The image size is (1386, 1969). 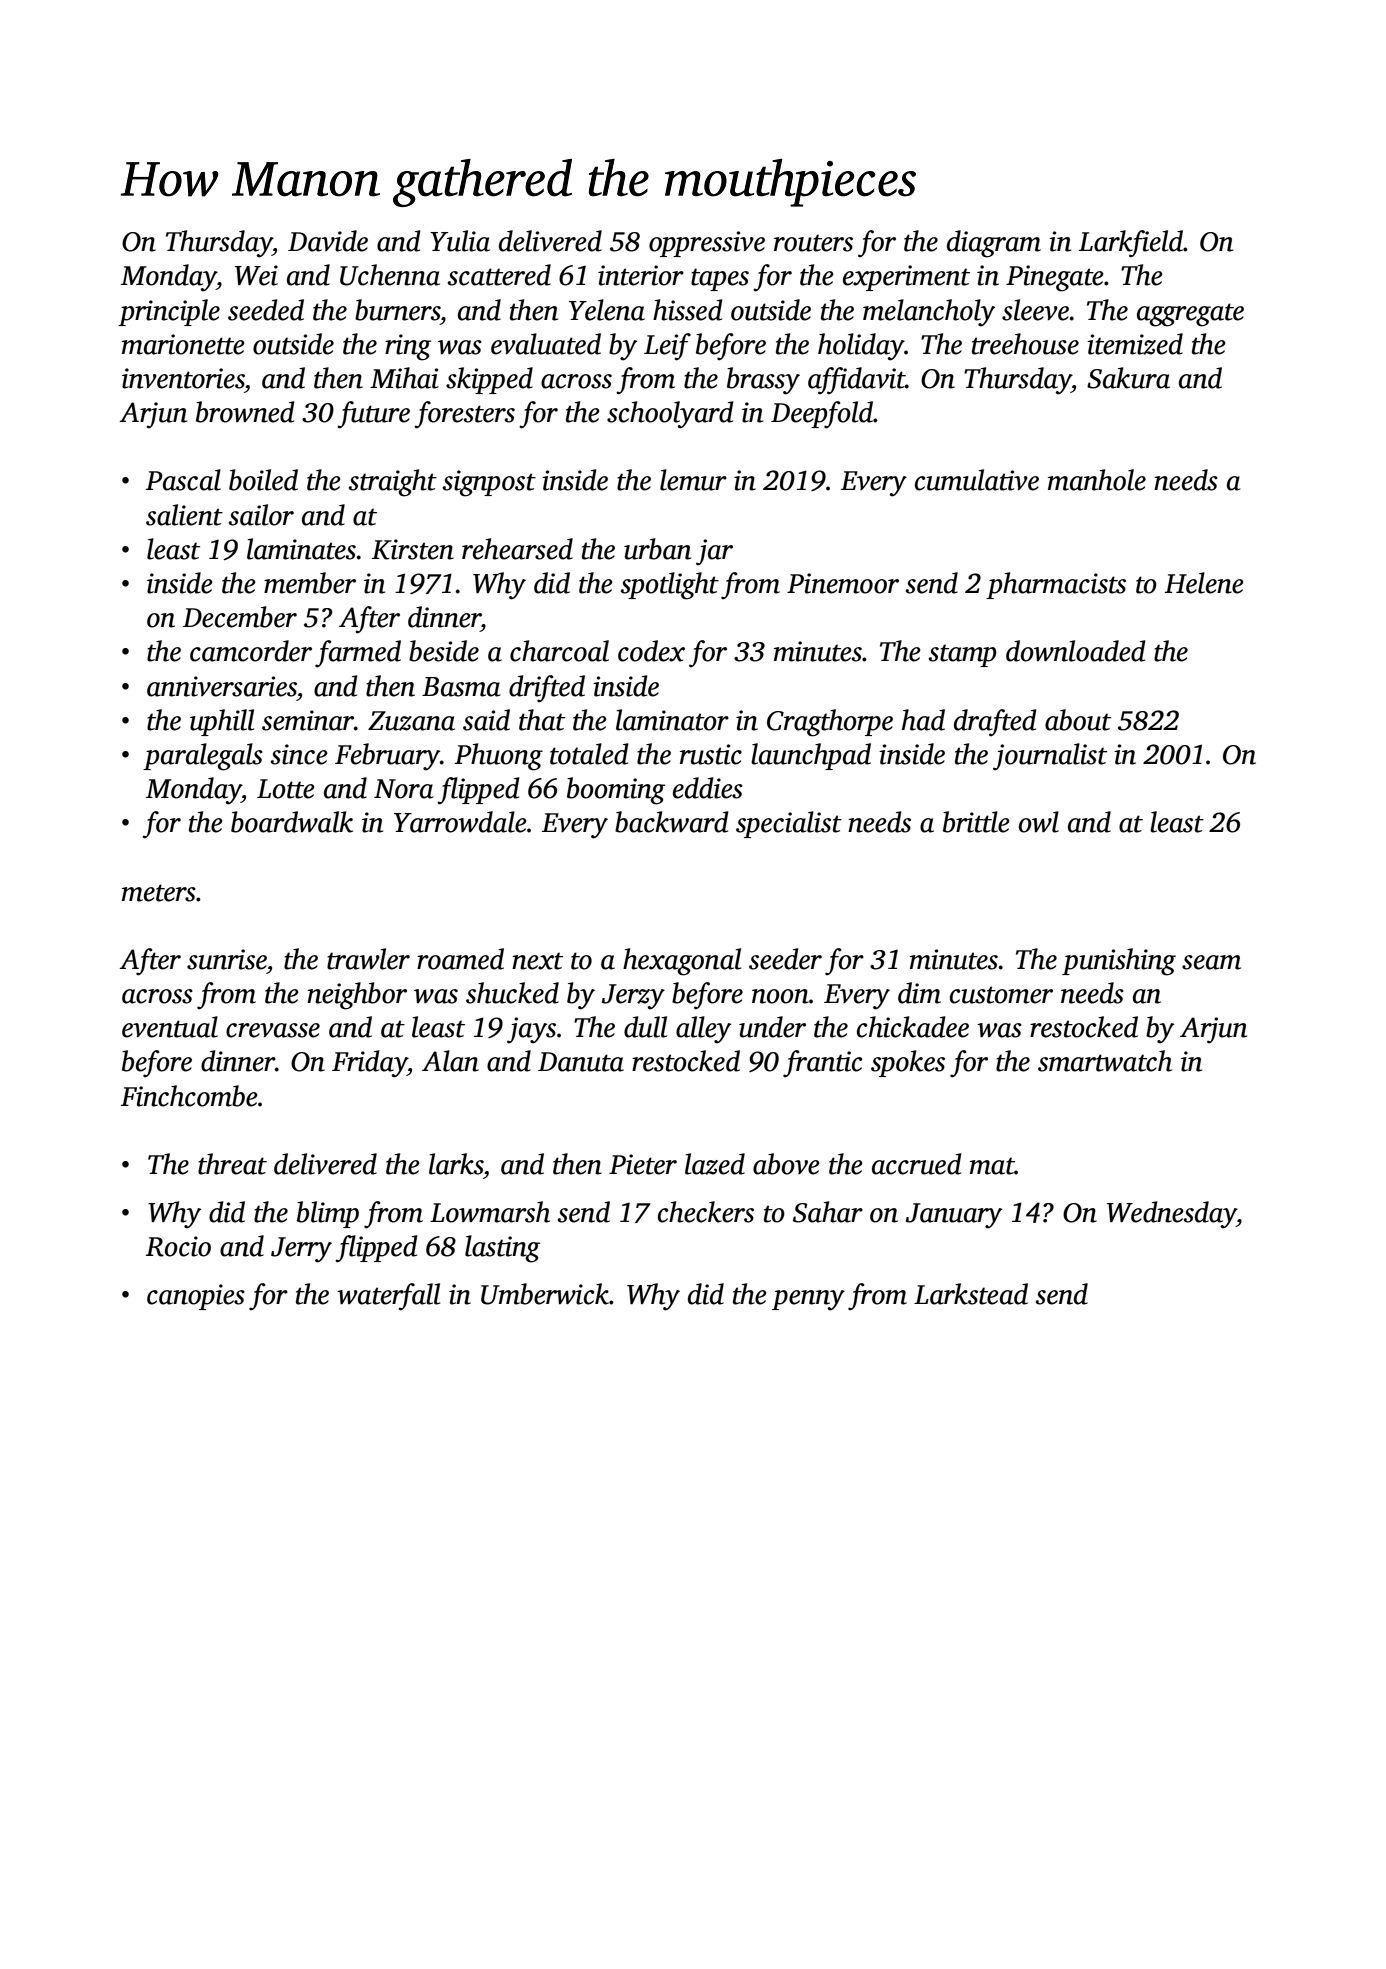 What do you see at coordinates (292, 822) in the screenshot?
I see `boardwalk` at bounding box center [292, 822].
